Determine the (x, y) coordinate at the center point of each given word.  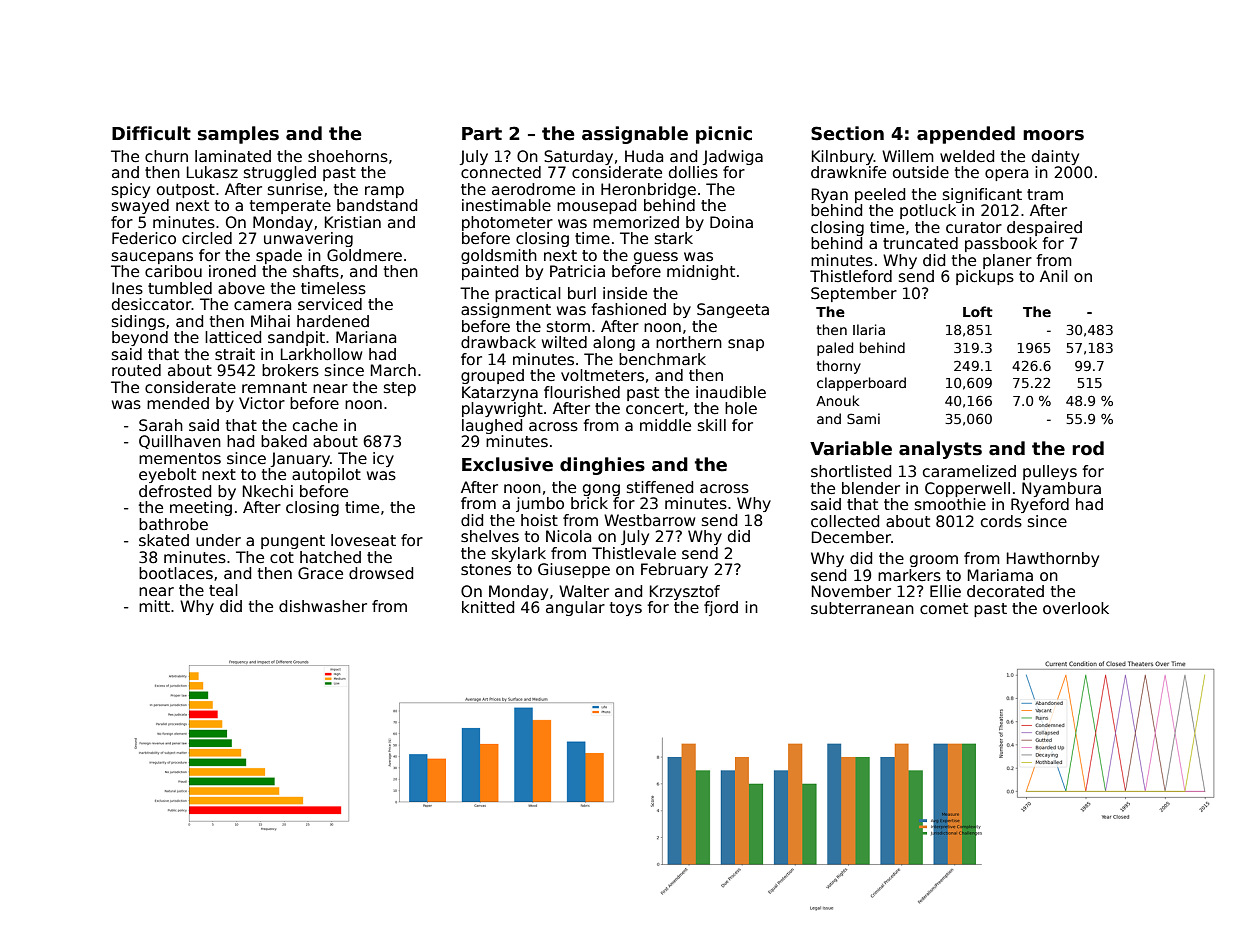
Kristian (353, 222)
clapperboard (861, 384)
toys (626, 609)
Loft (978, 311)
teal (223, 590)
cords (1001, 521)
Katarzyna (500, 393)
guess (656, 258)
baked (284, 441)
